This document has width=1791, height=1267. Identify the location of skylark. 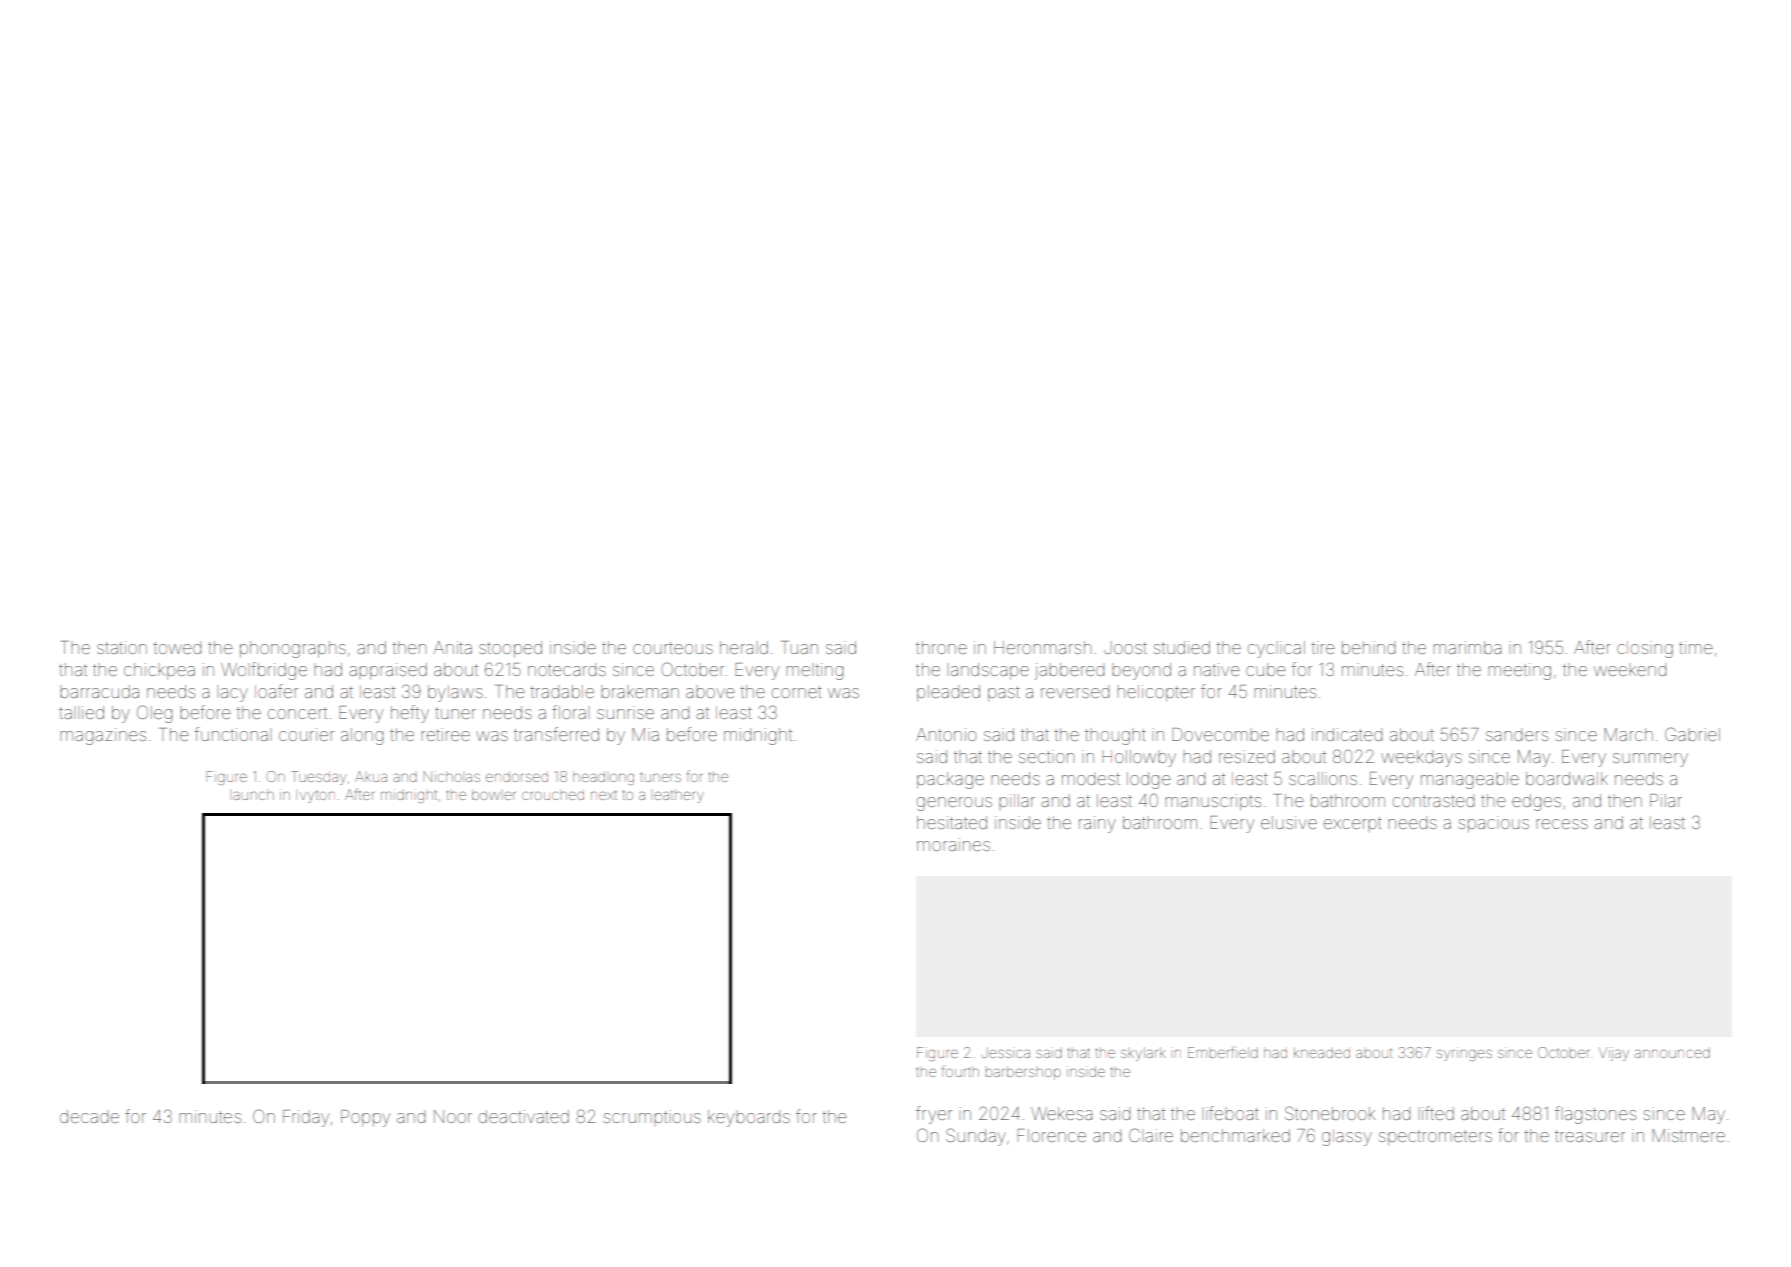
(1143, 1054).
